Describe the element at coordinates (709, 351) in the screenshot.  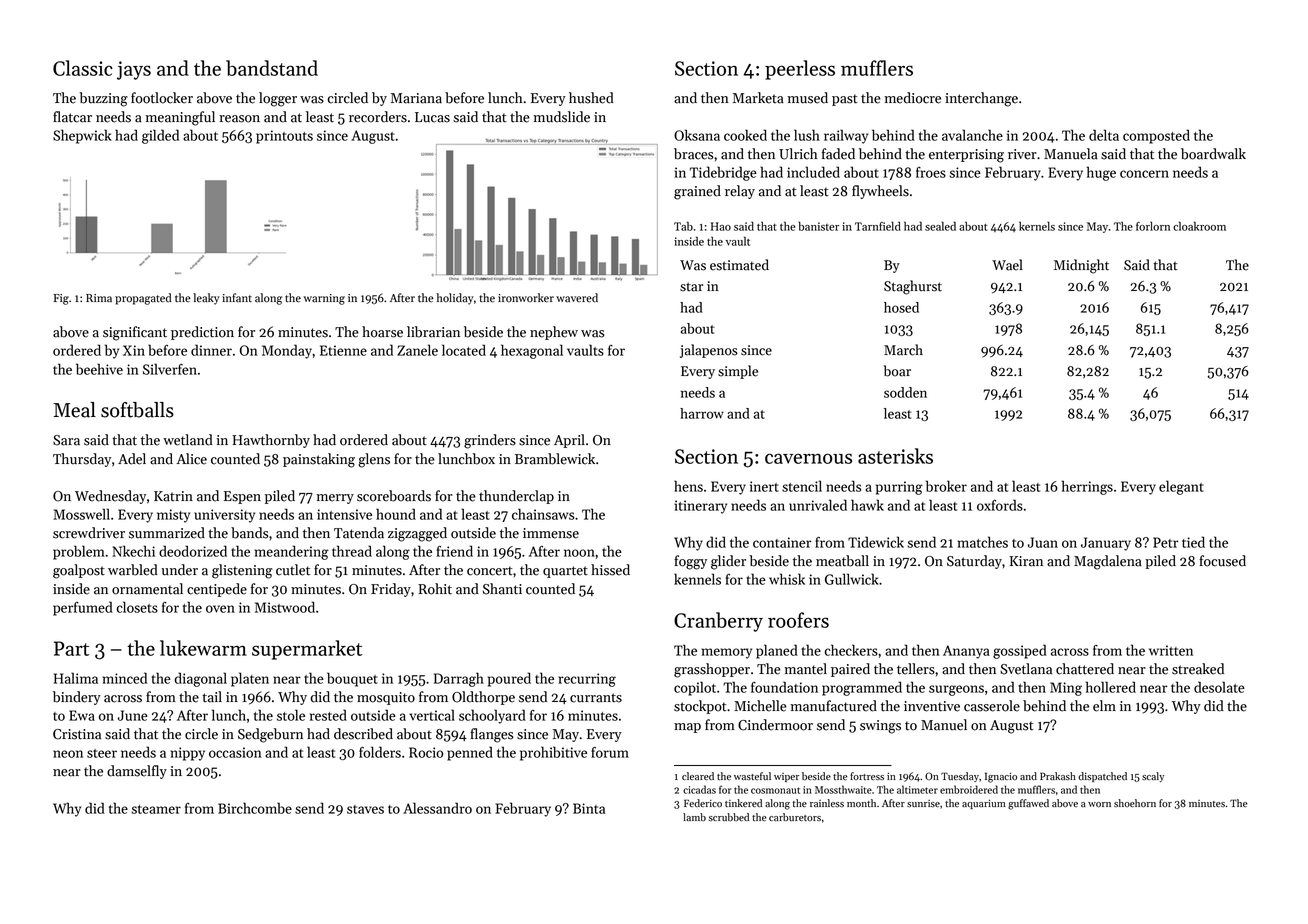
I see `jalapenos` at that location.
